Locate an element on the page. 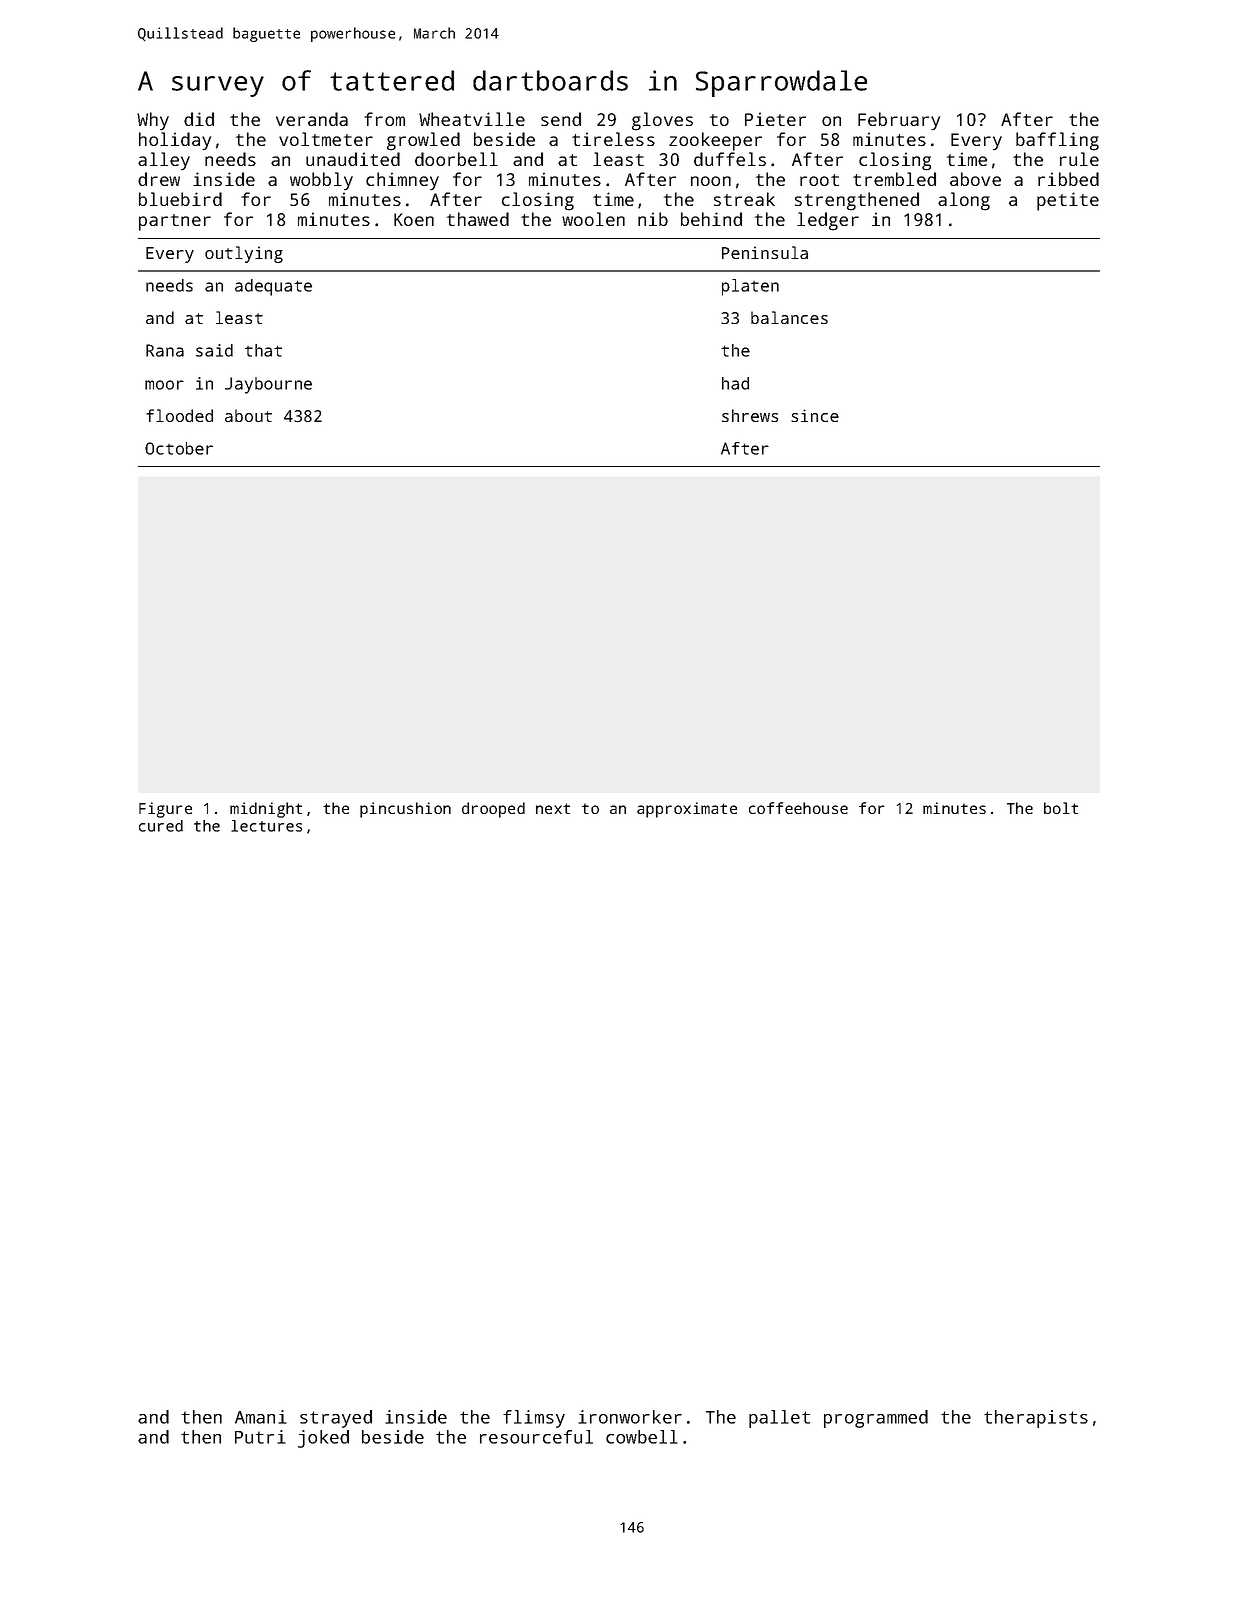  tireless is located at coordinates (613, 139).
